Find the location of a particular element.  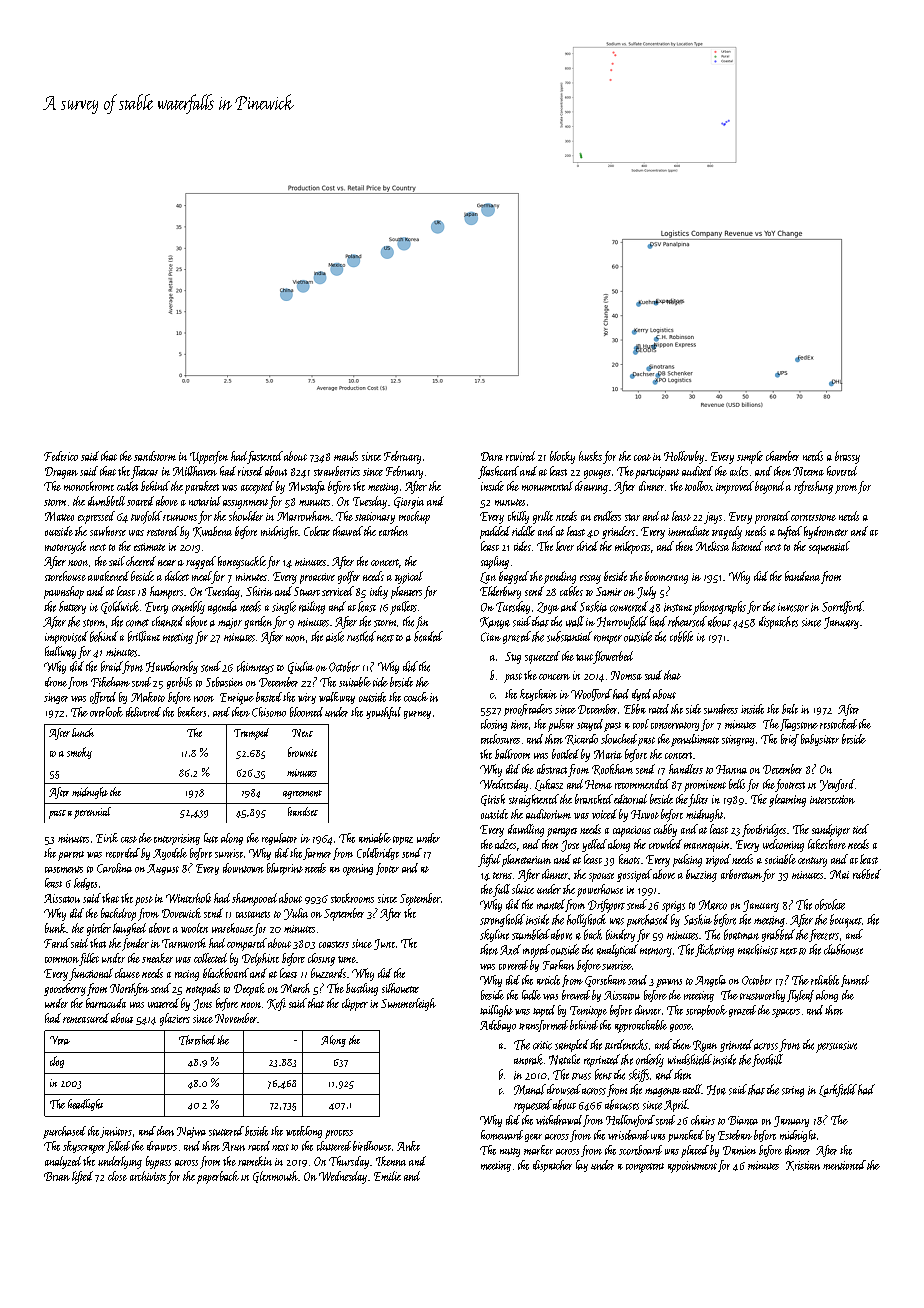

archivists is located at coordinates (148, 1176).
